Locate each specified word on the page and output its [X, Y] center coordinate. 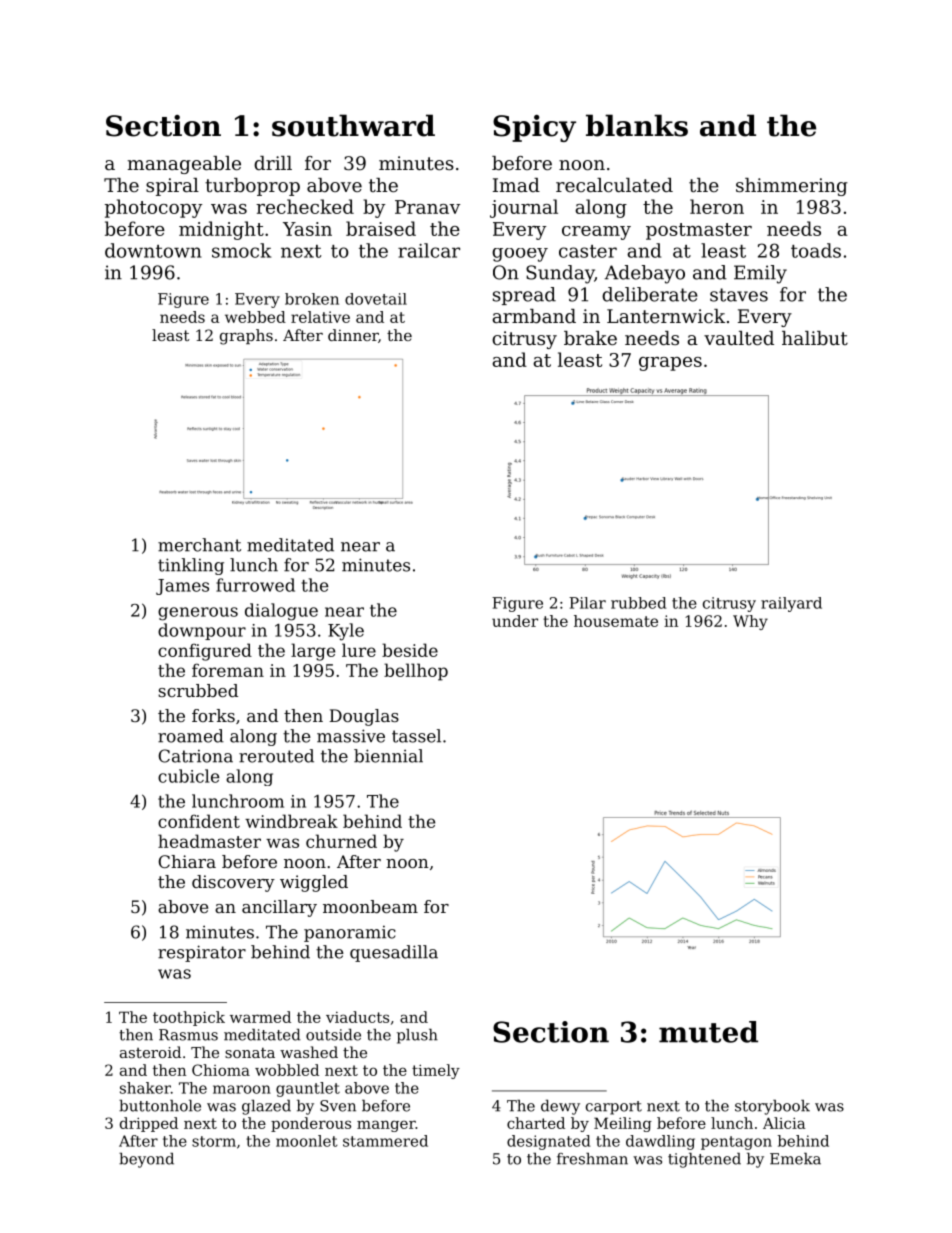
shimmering [792, 187]
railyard [791, 604]
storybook [772, 1107]
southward [353, 125]
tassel [416, 736]
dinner [353, 335]
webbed [255, 317]
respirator [202, 953]
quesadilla [394, 953]
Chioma [221, 1070]
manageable [184, 165]
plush [417, 1036]
